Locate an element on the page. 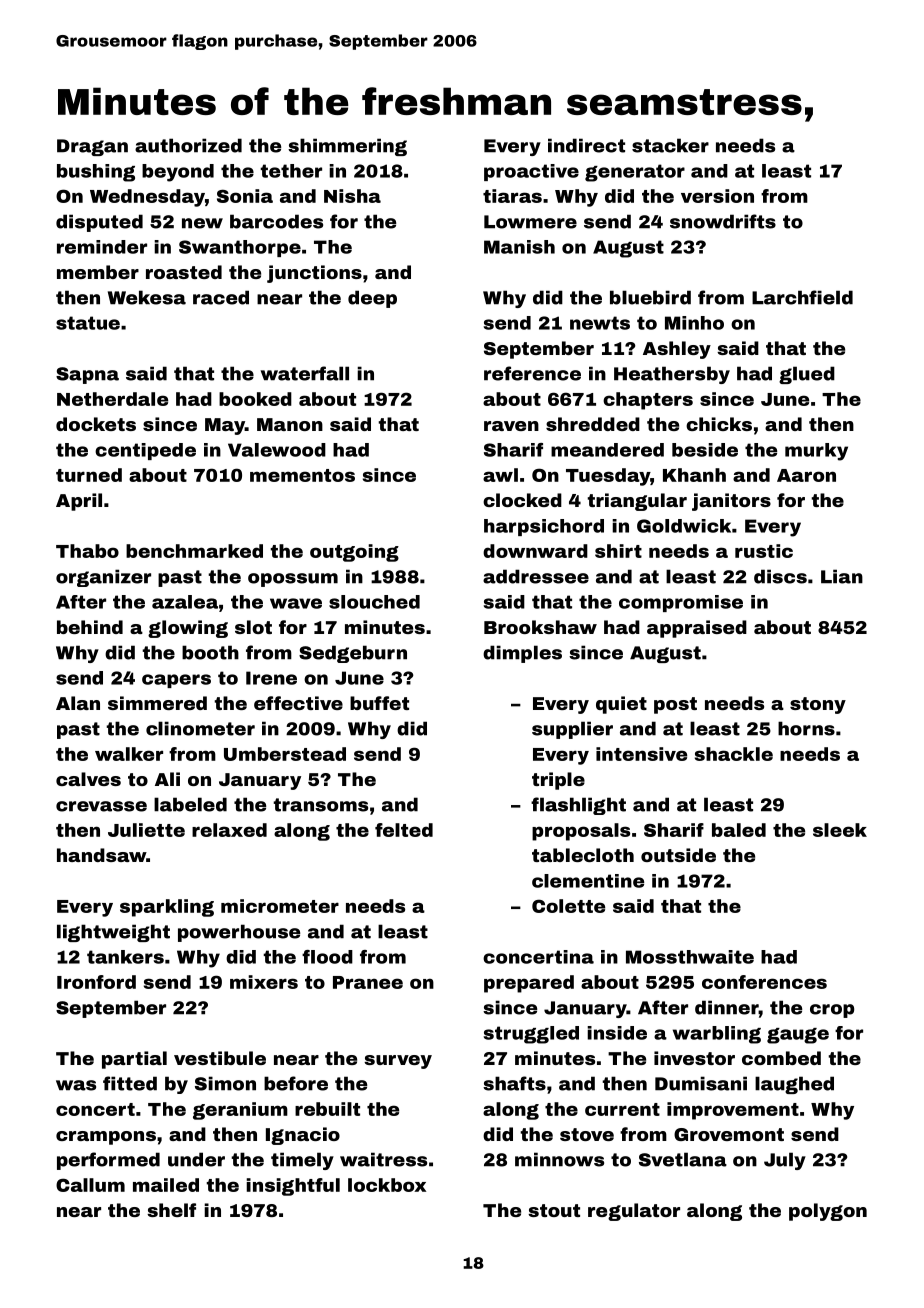  proactive is located at coordinates (531, 172).
